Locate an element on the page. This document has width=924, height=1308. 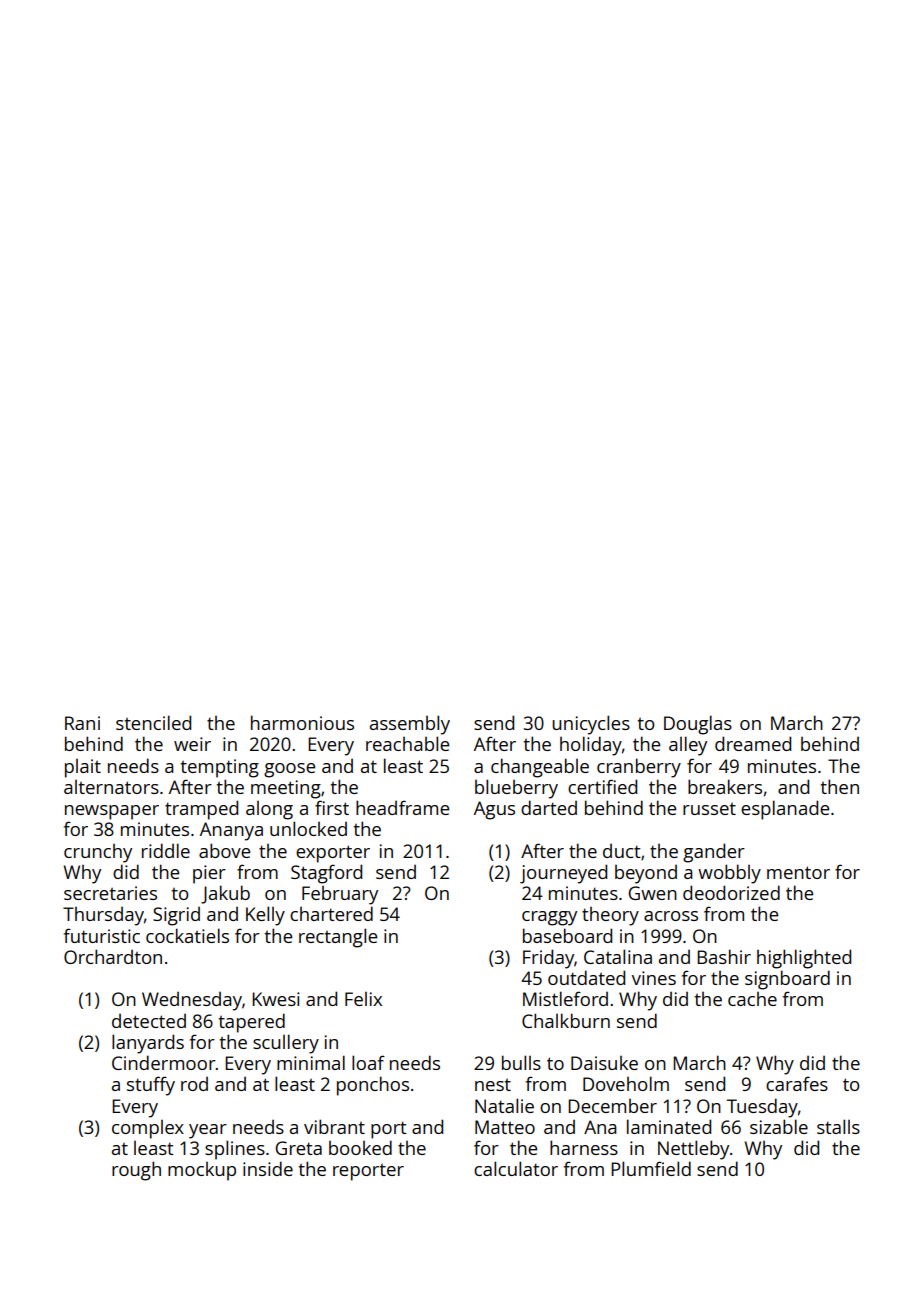
harmonious is located at coordinates (302, 722).
